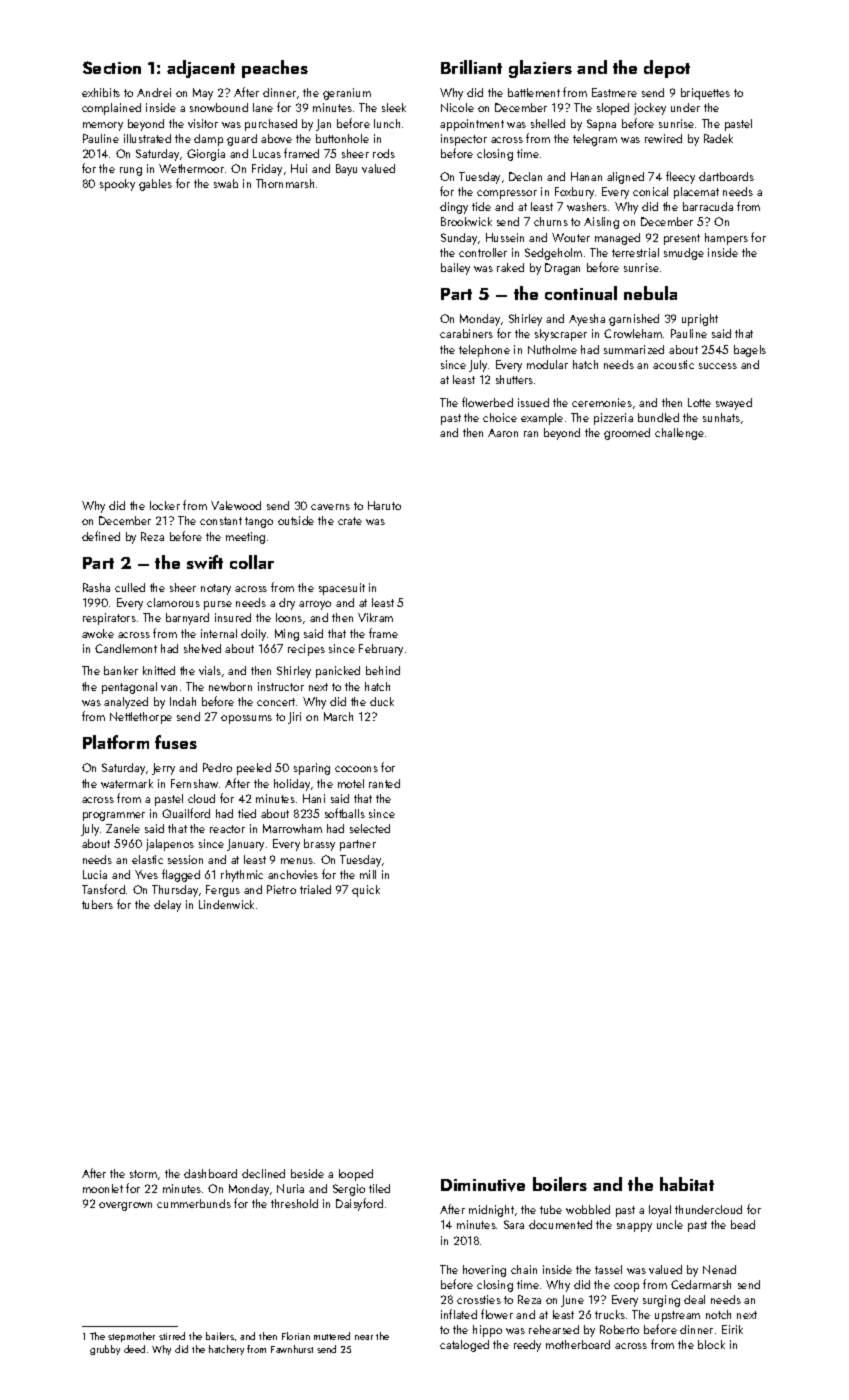  I want to click on peaches, so click(275, 69).
